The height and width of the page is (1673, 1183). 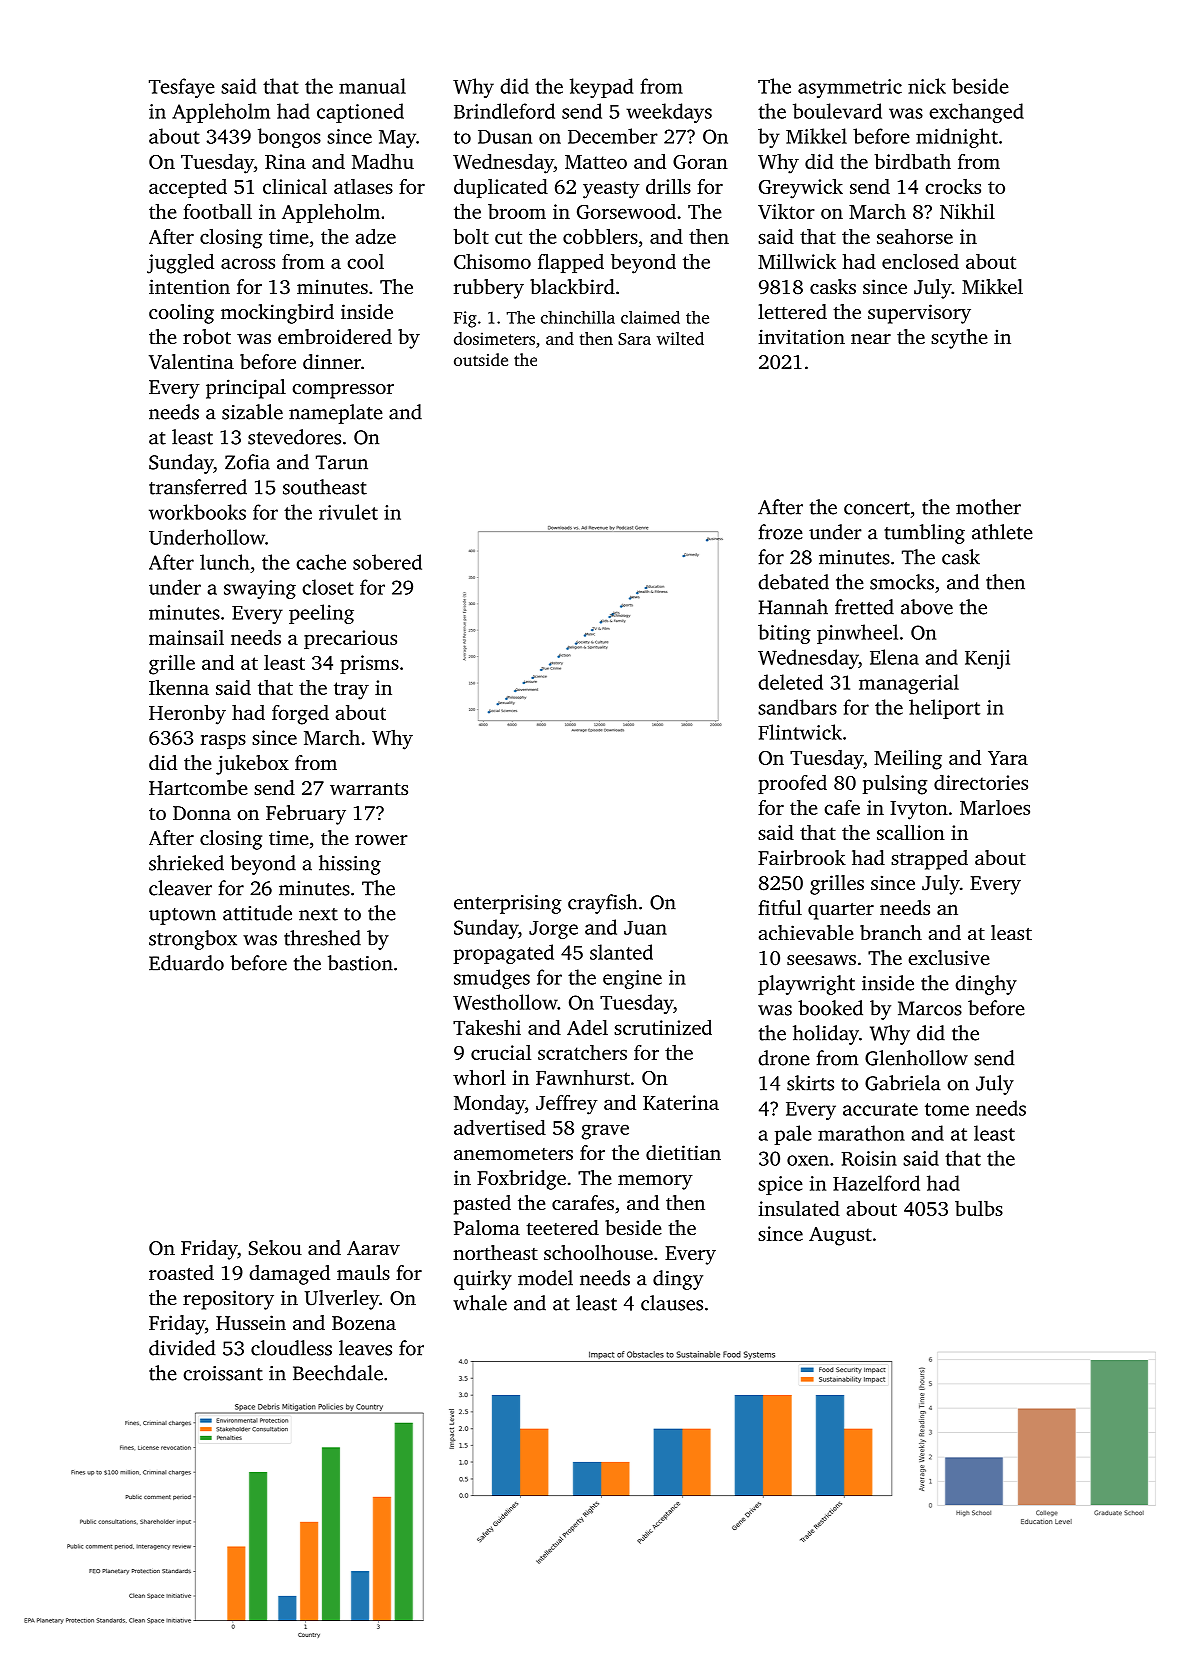 What do you see at coordinates (335, 336) in the page?
I see `embroidered` at bounding box center [335, 336].
